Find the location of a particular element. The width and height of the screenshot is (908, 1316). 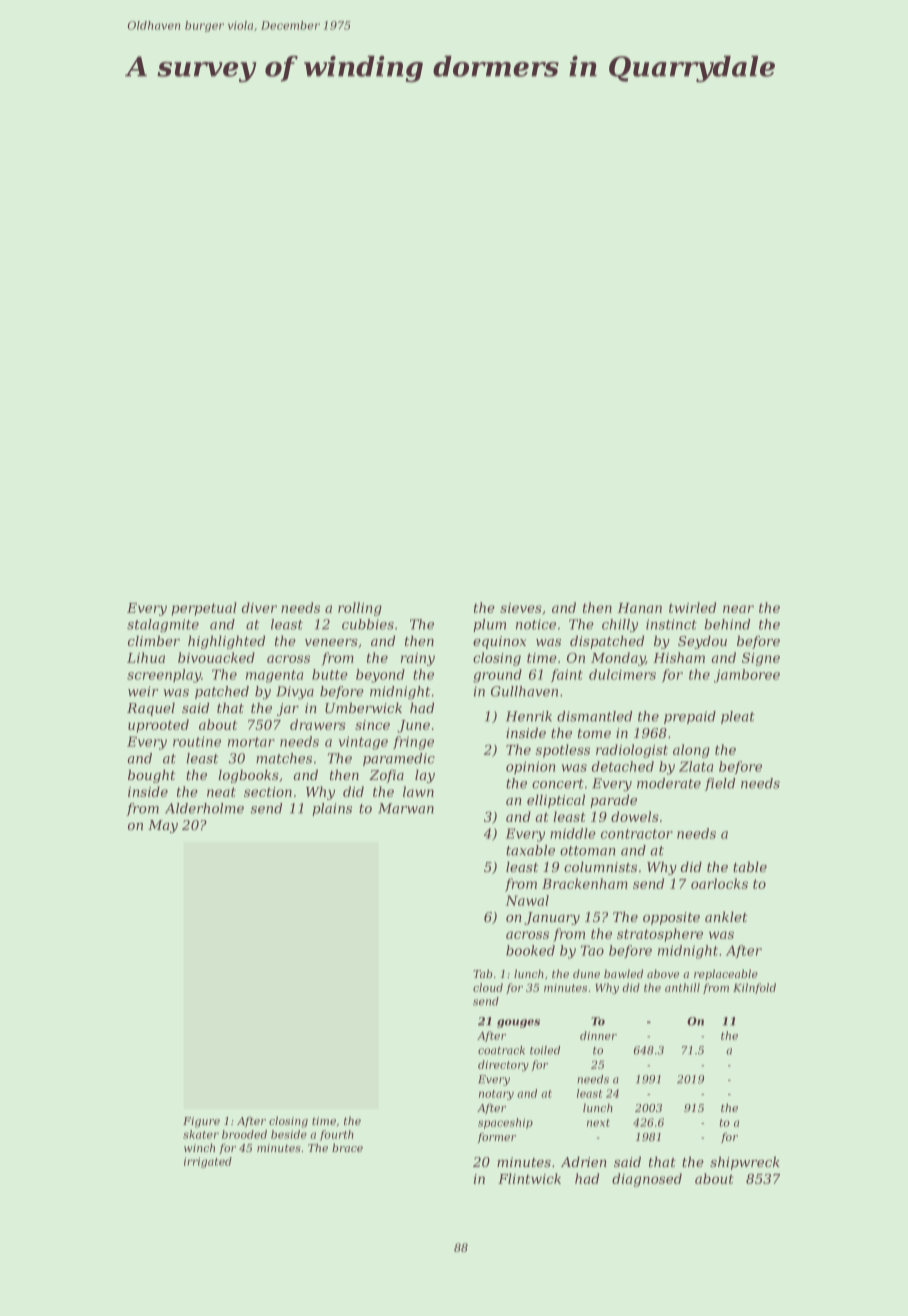

notary is located at coordinates (496, 1095).
